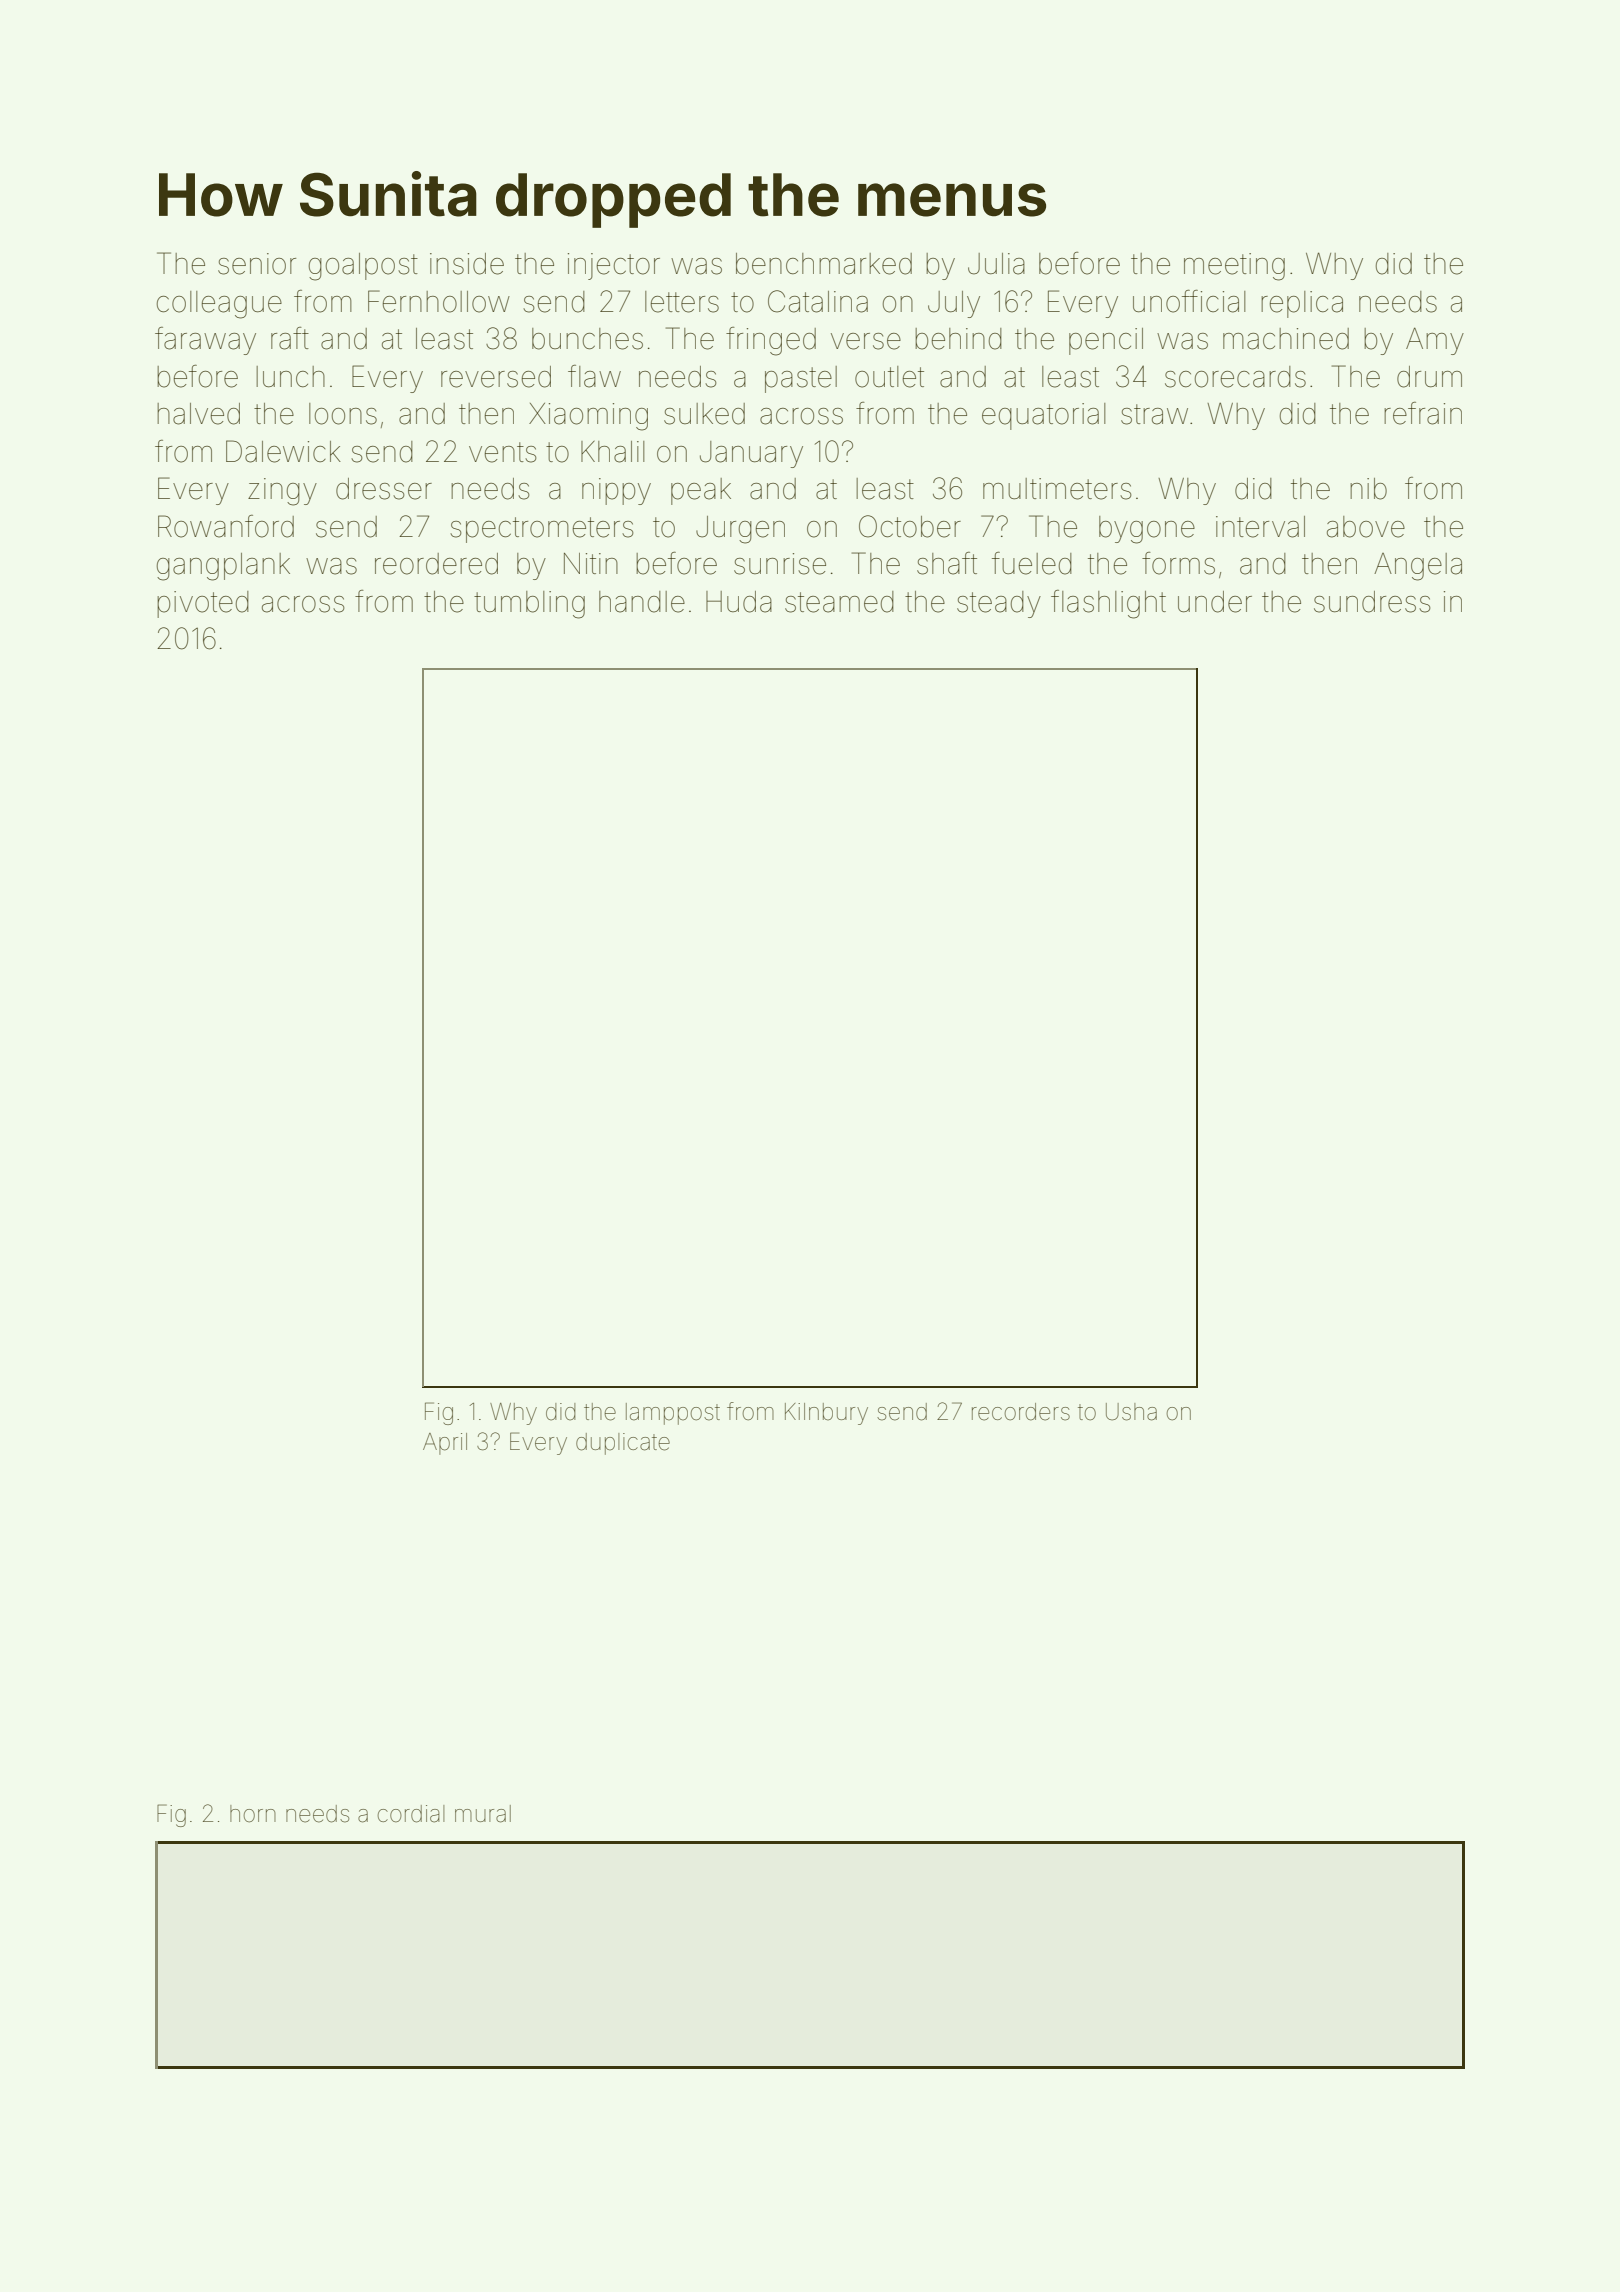 The image size is (1620, 2292). I want to click on senior, so click(257, 264).
